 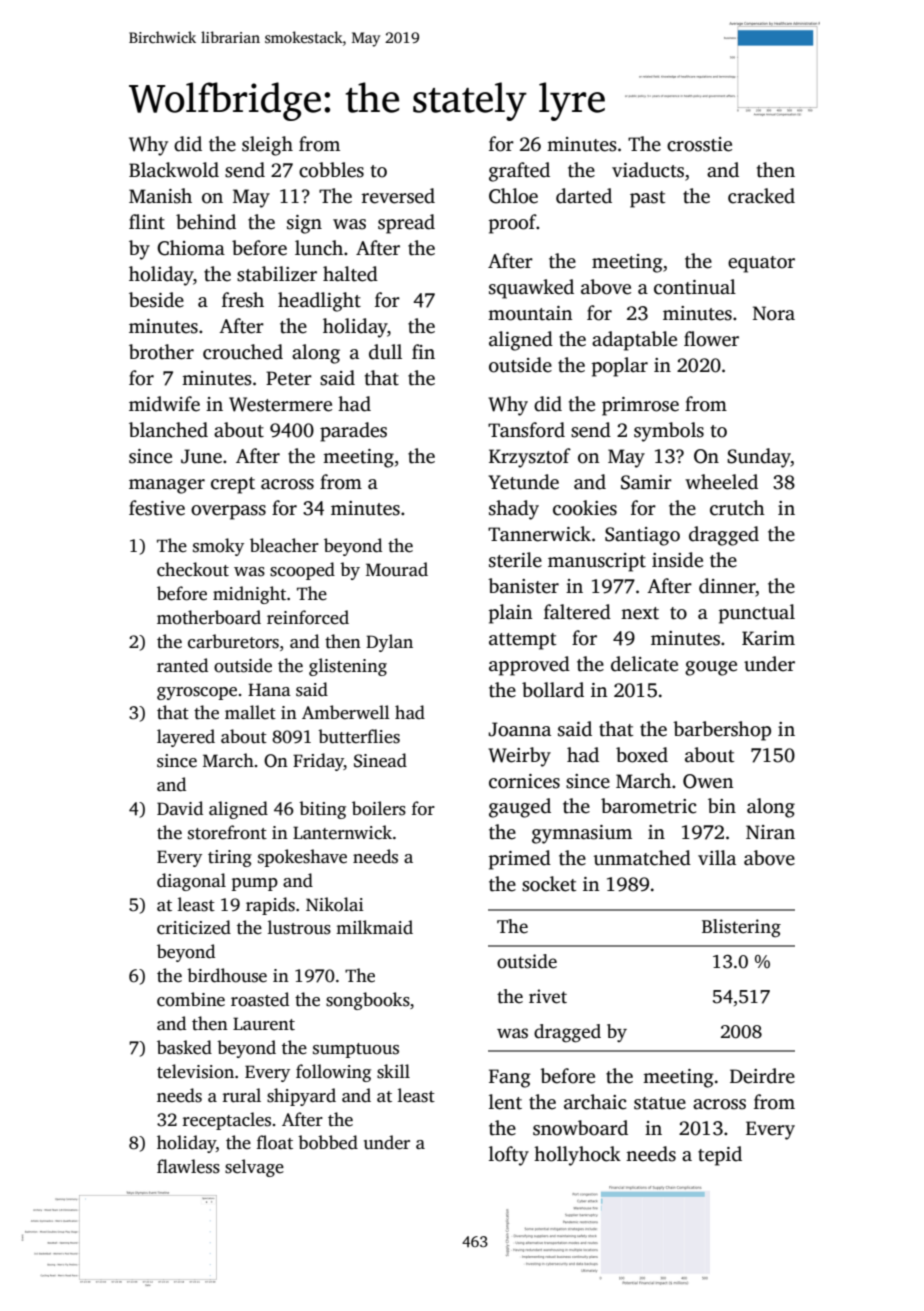 I want to click on Chioma, so click(x=191, y=248).
